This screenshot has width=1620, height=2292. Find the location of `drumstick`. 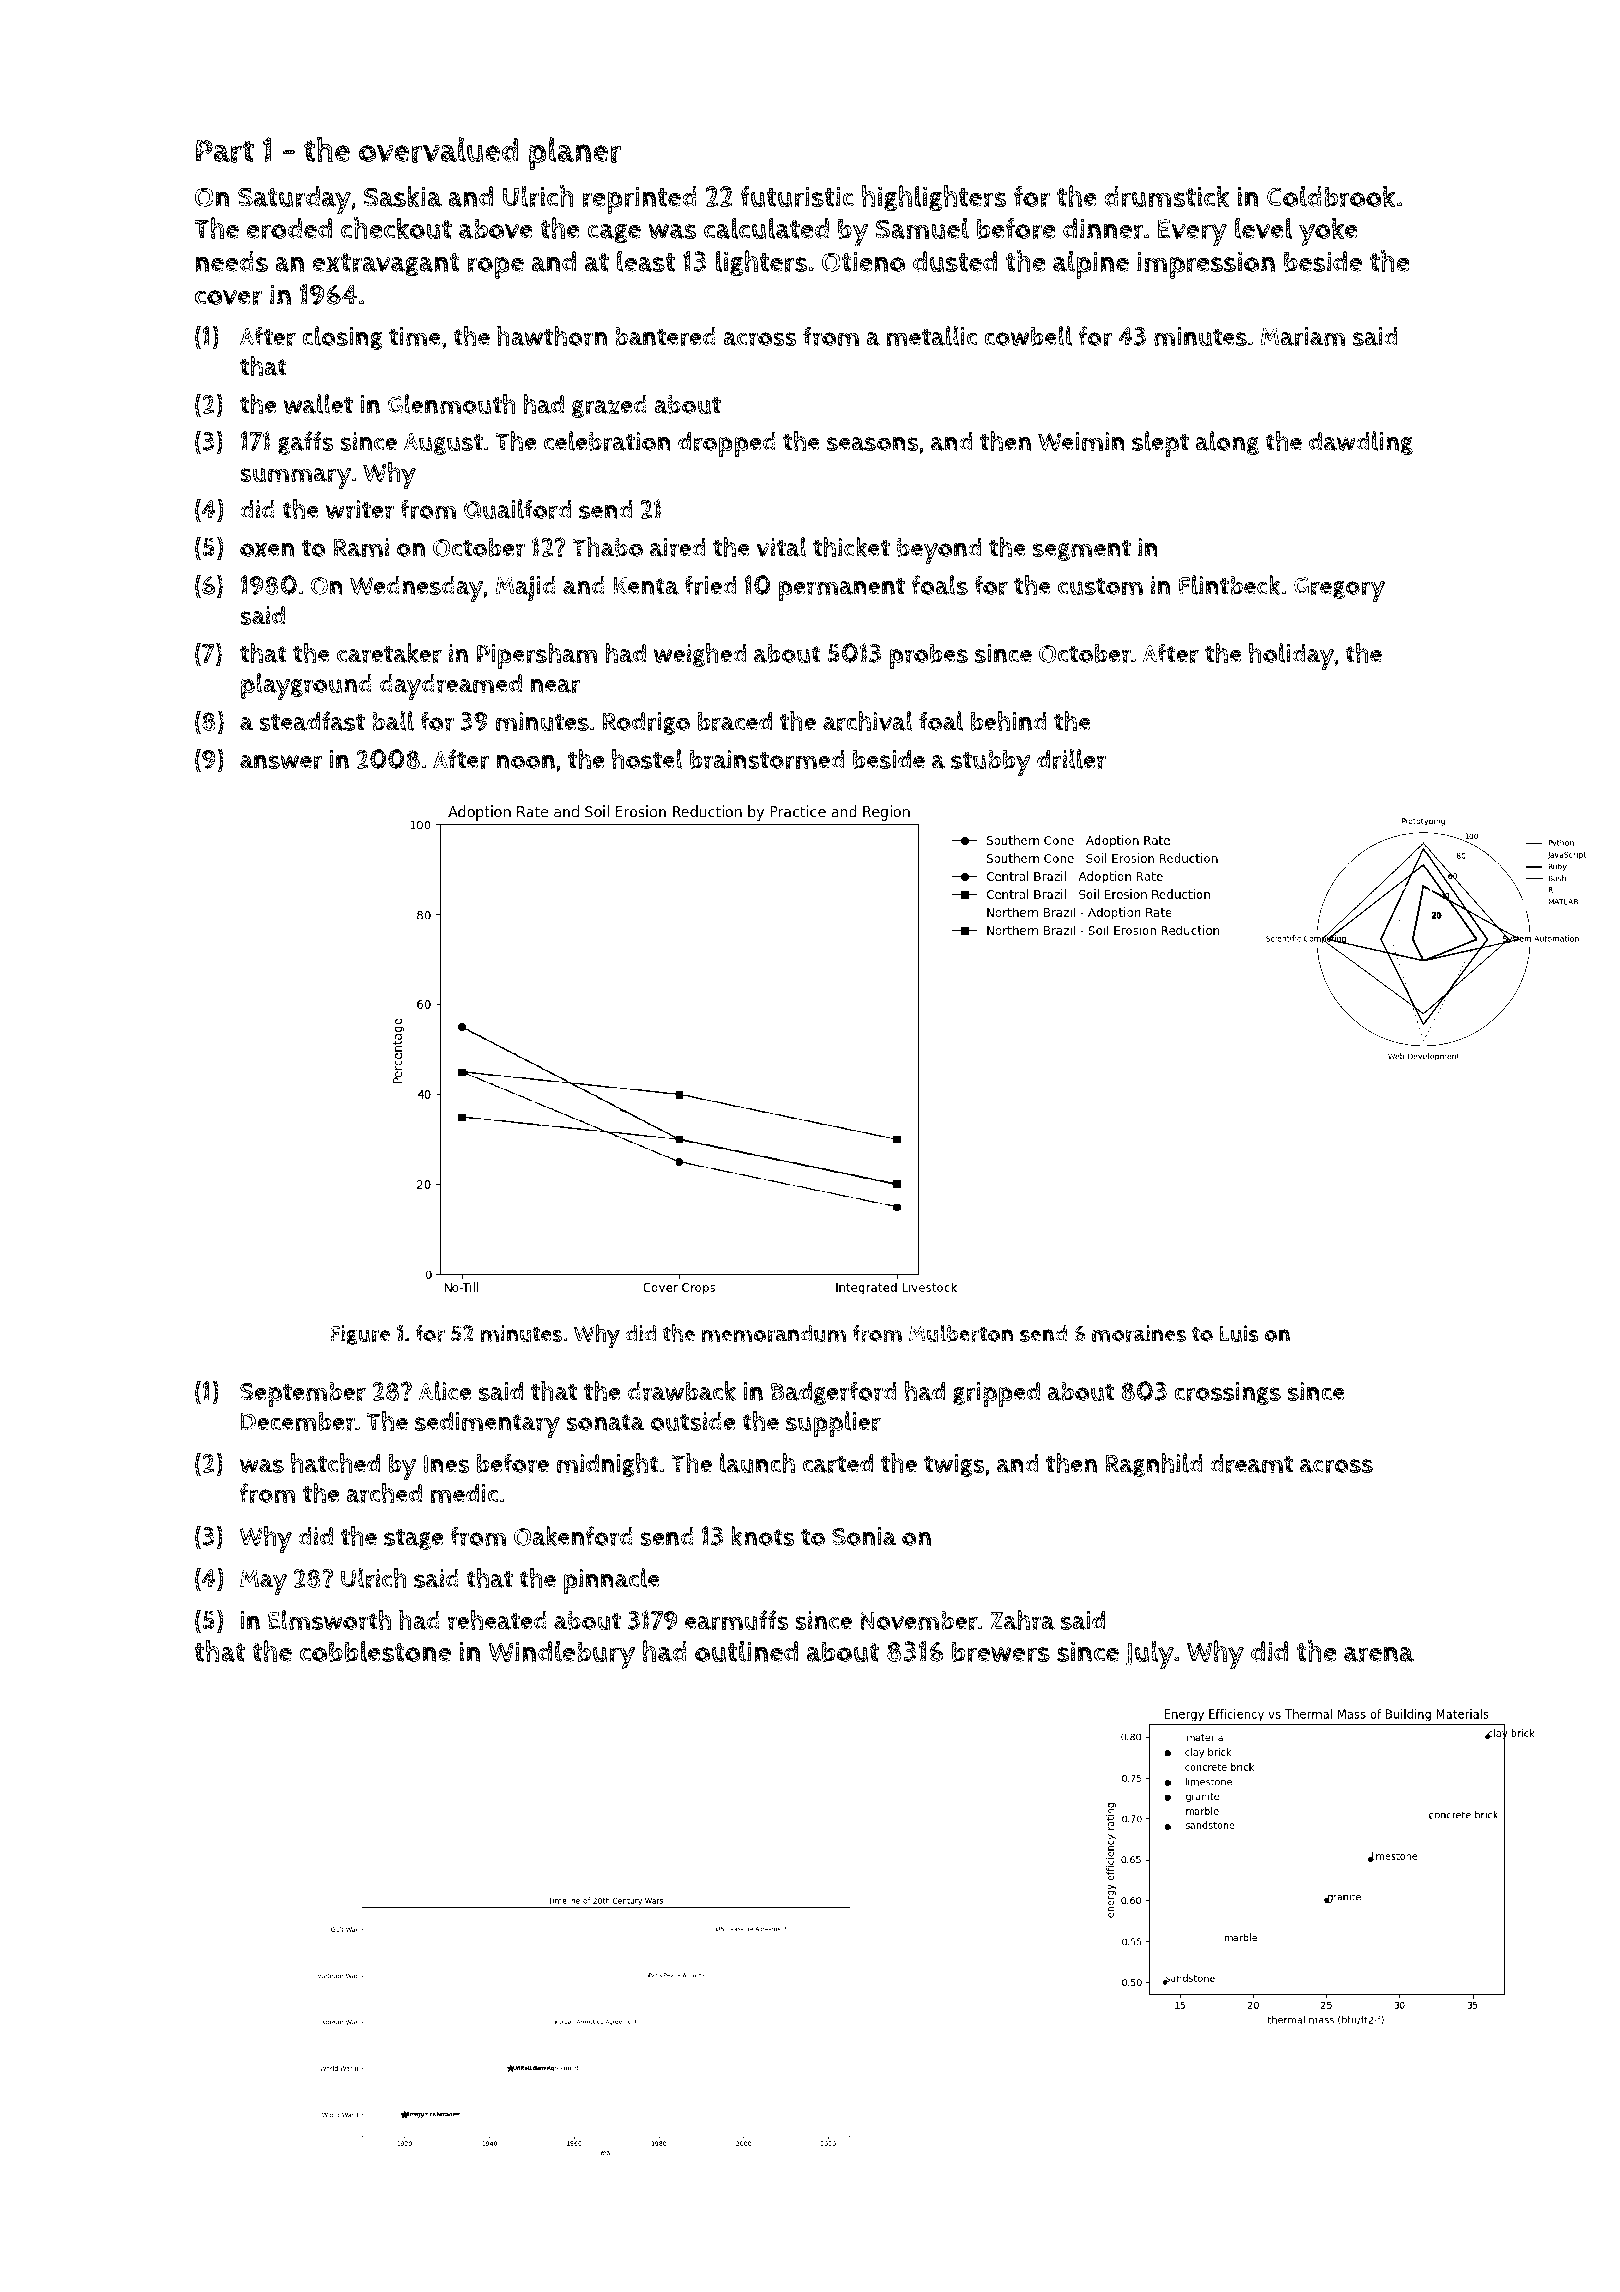

drumstick is located at coordinates (1167, 196).
